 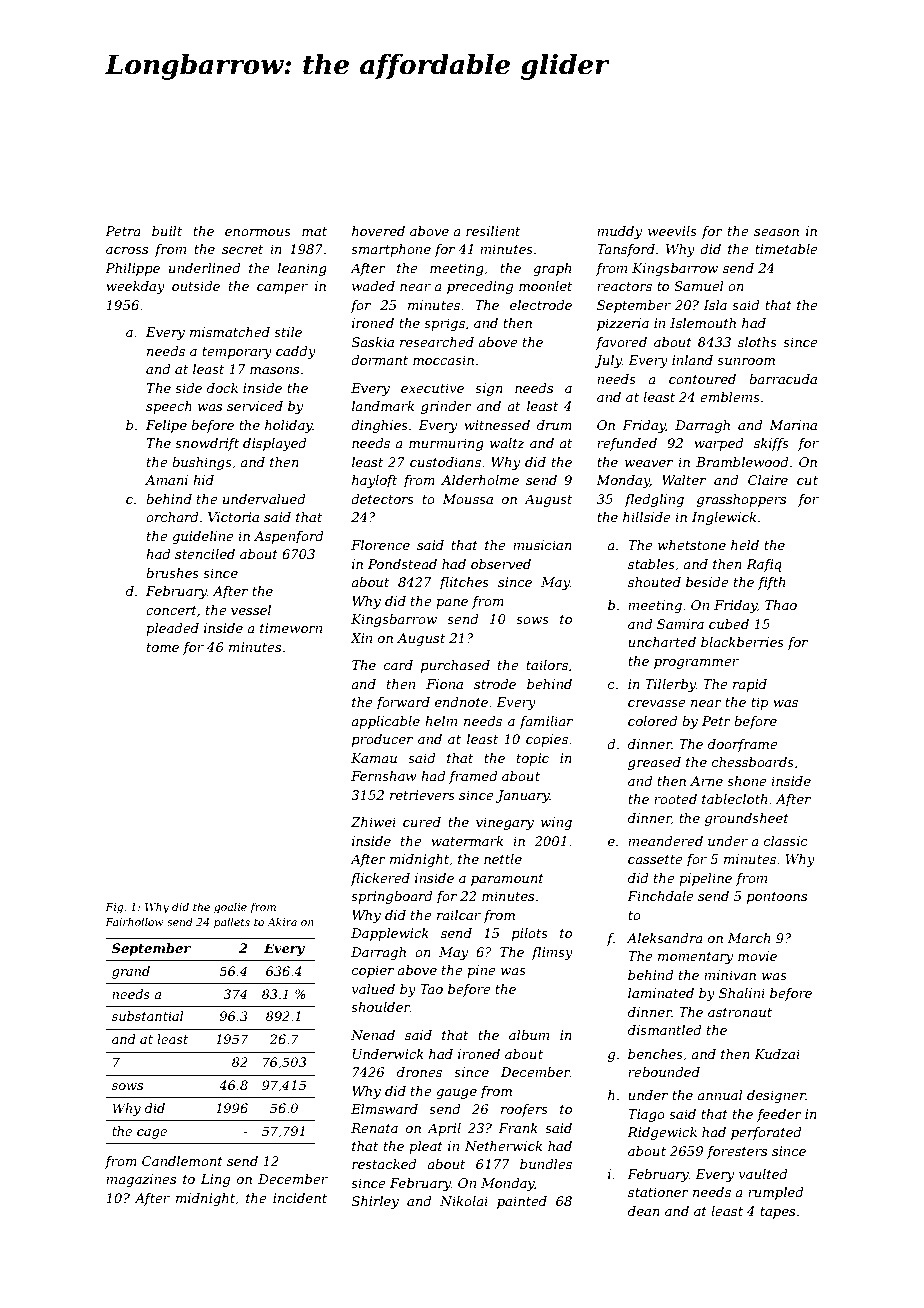 What do you see at coordinates (167, 231) in the screenshot?
I see `built` at bounding box center [167, 231].
